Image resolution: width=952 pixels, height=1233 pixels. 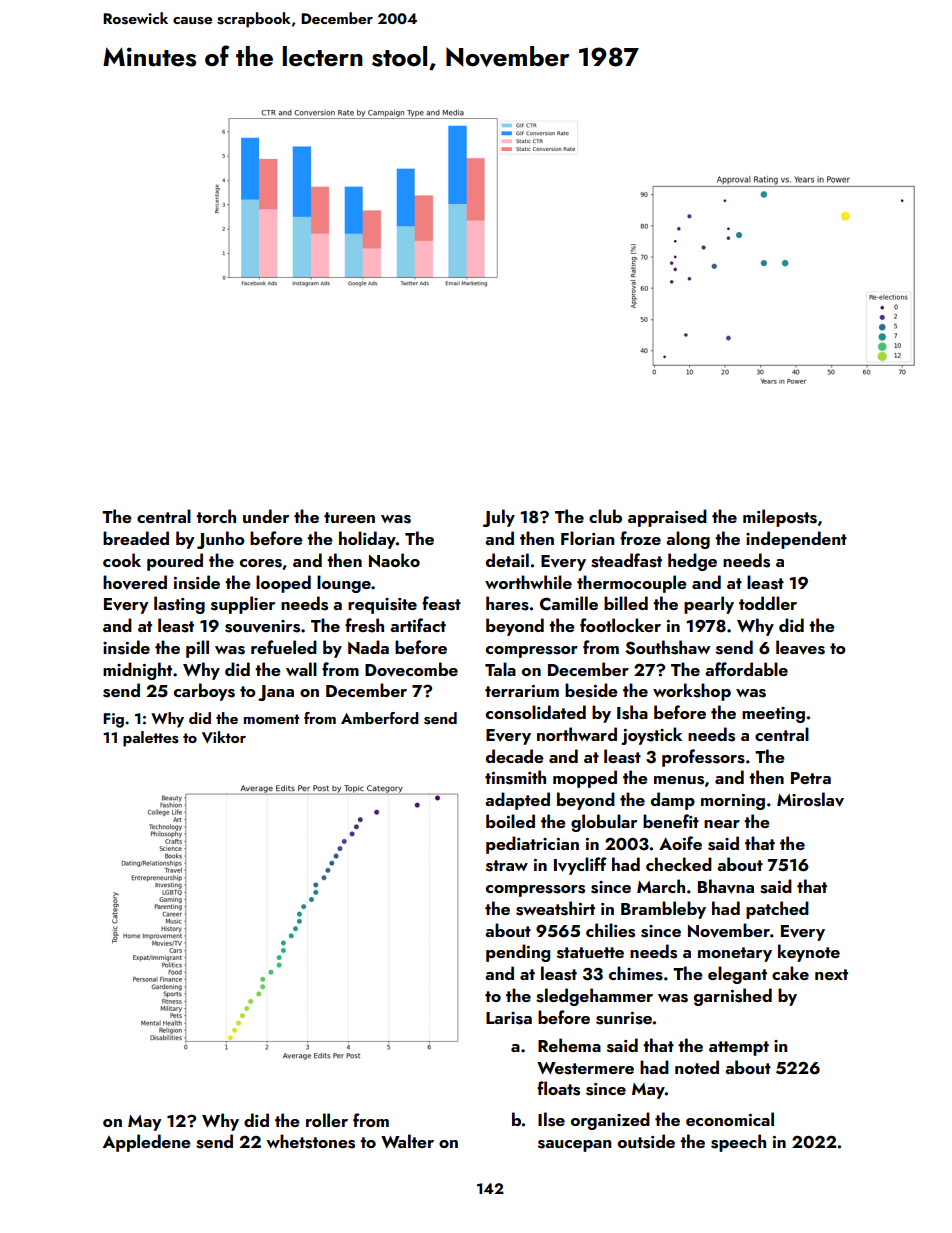 What do you see at coordinates (509, 1018) in the screenshot?
I see `Larisa` at bounding box center [509, 1018].
